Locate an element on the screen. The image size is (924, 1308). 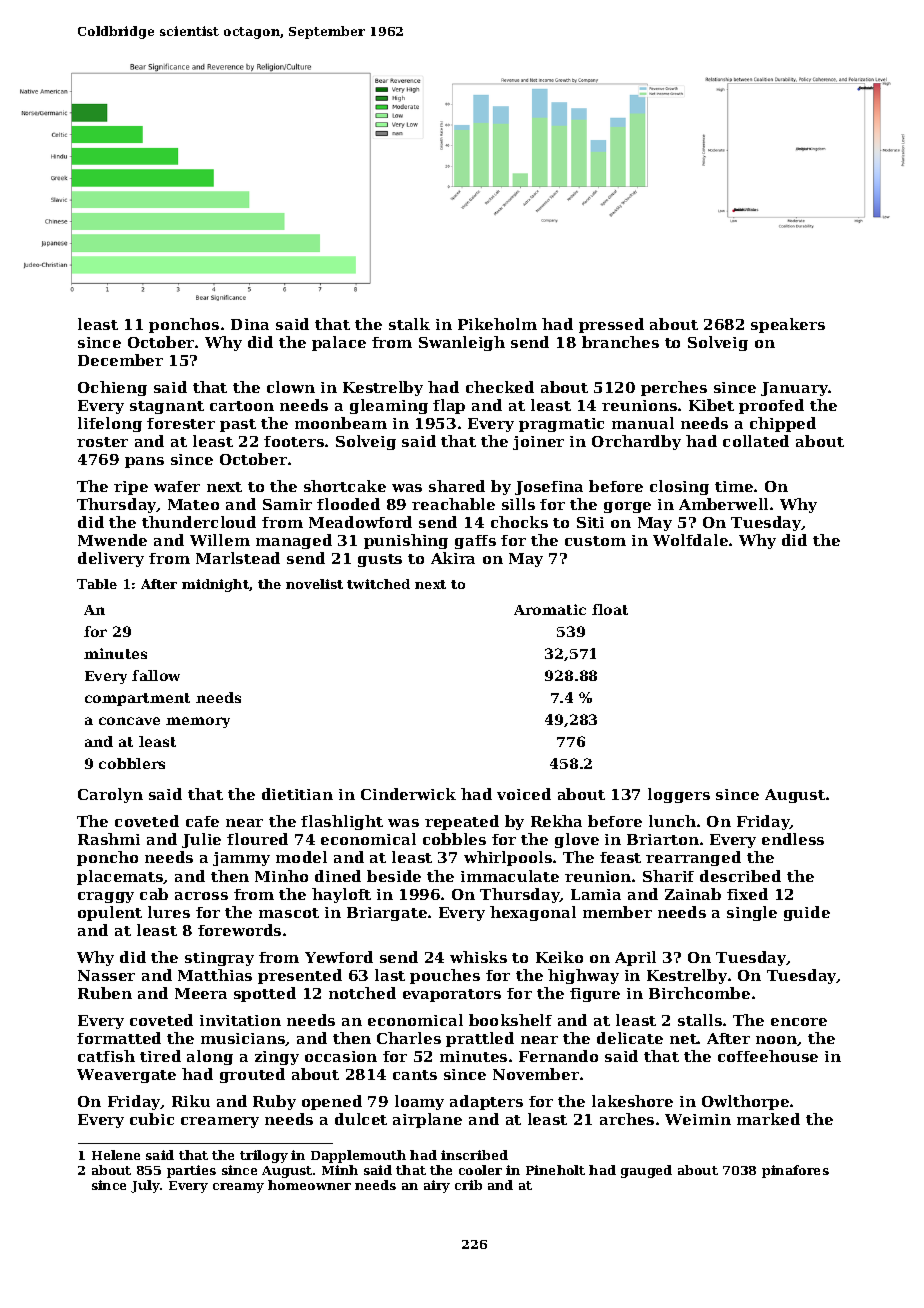
Ochieng is located at coordinates (112, 388).
